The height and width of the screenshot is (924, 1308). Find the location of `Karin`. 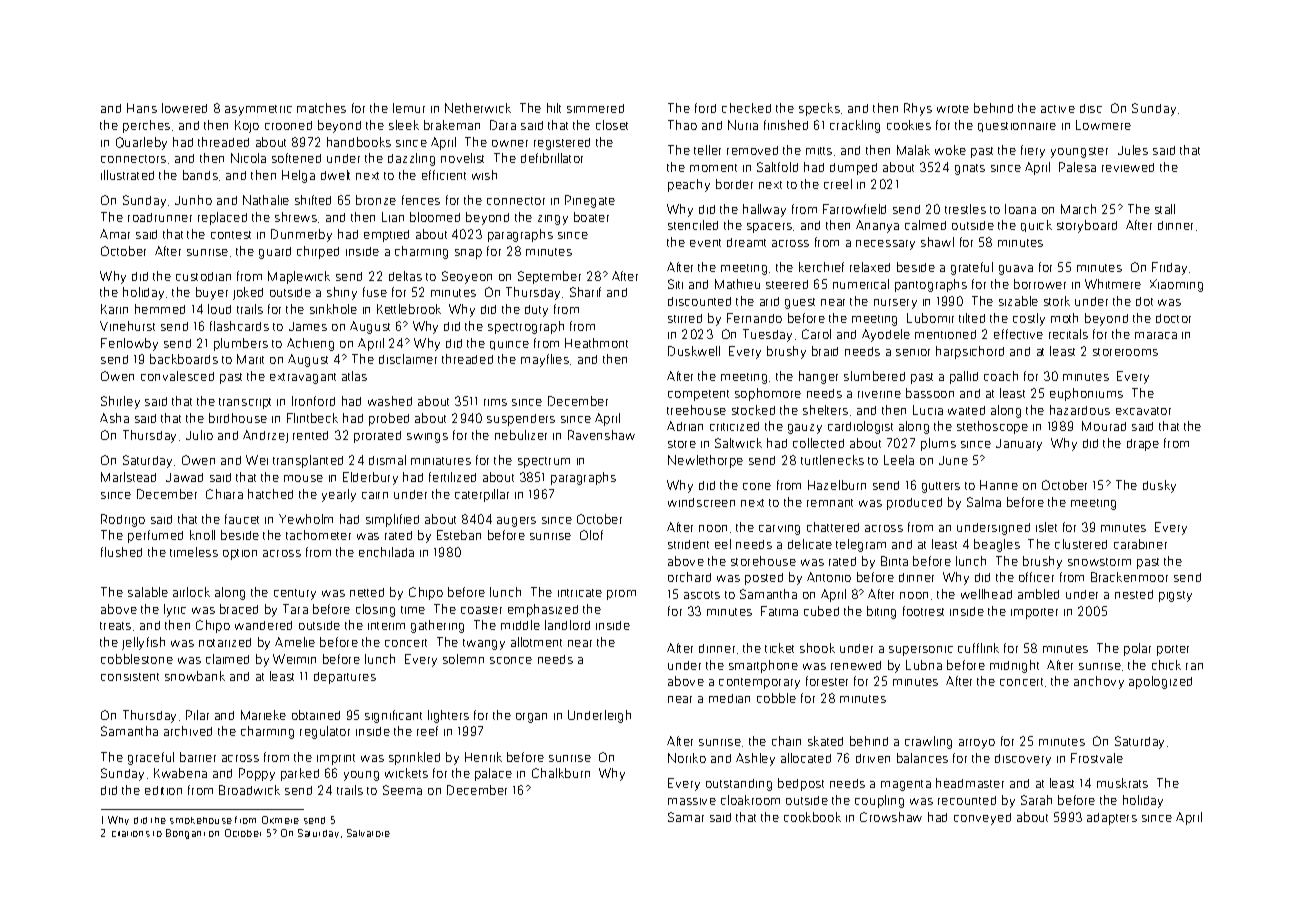

Karin is located at coordinates (114, 309).
